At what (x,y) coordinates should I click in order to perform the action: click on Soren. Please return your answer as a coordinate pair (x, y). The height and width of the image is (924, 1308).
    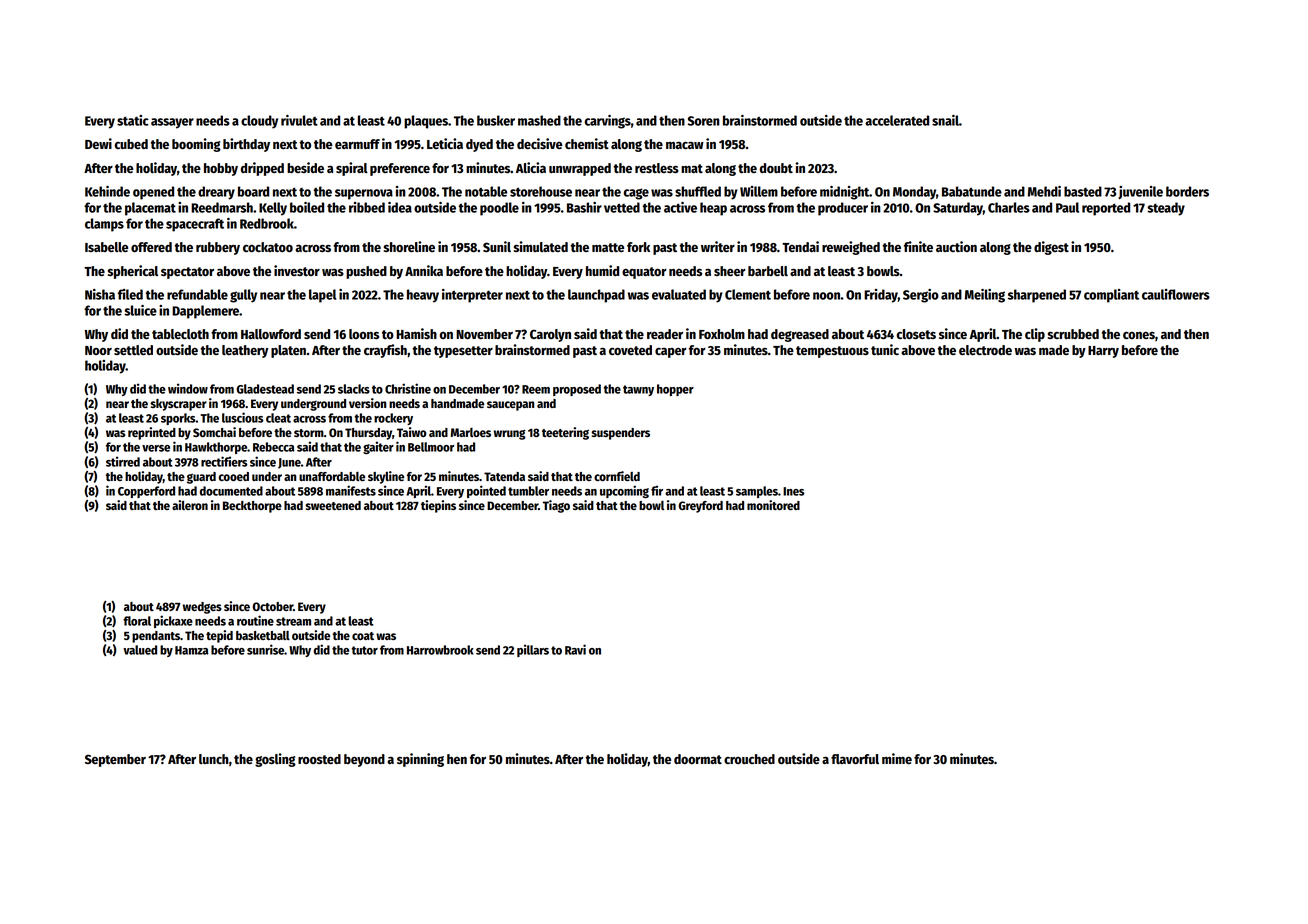
    Looking at the image, I should click on (703, 121).
